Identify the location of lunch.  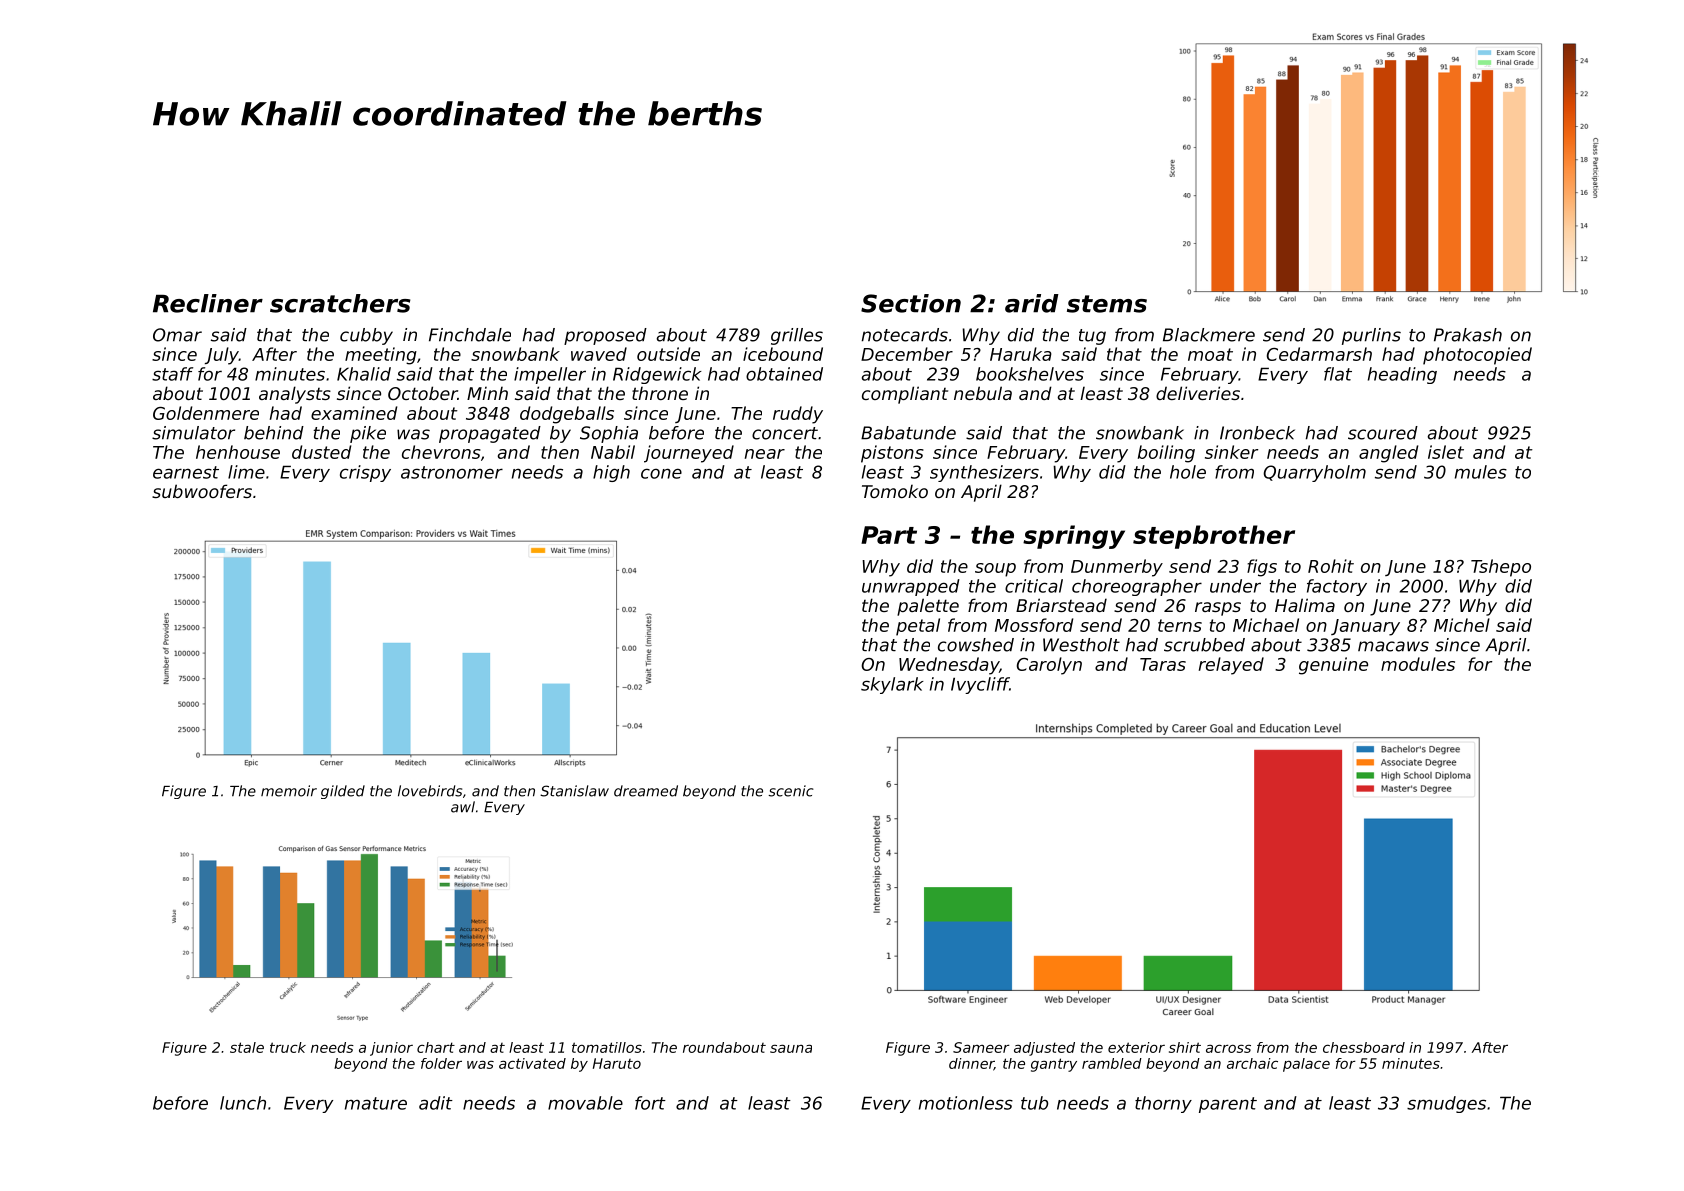
(243, 1103).
